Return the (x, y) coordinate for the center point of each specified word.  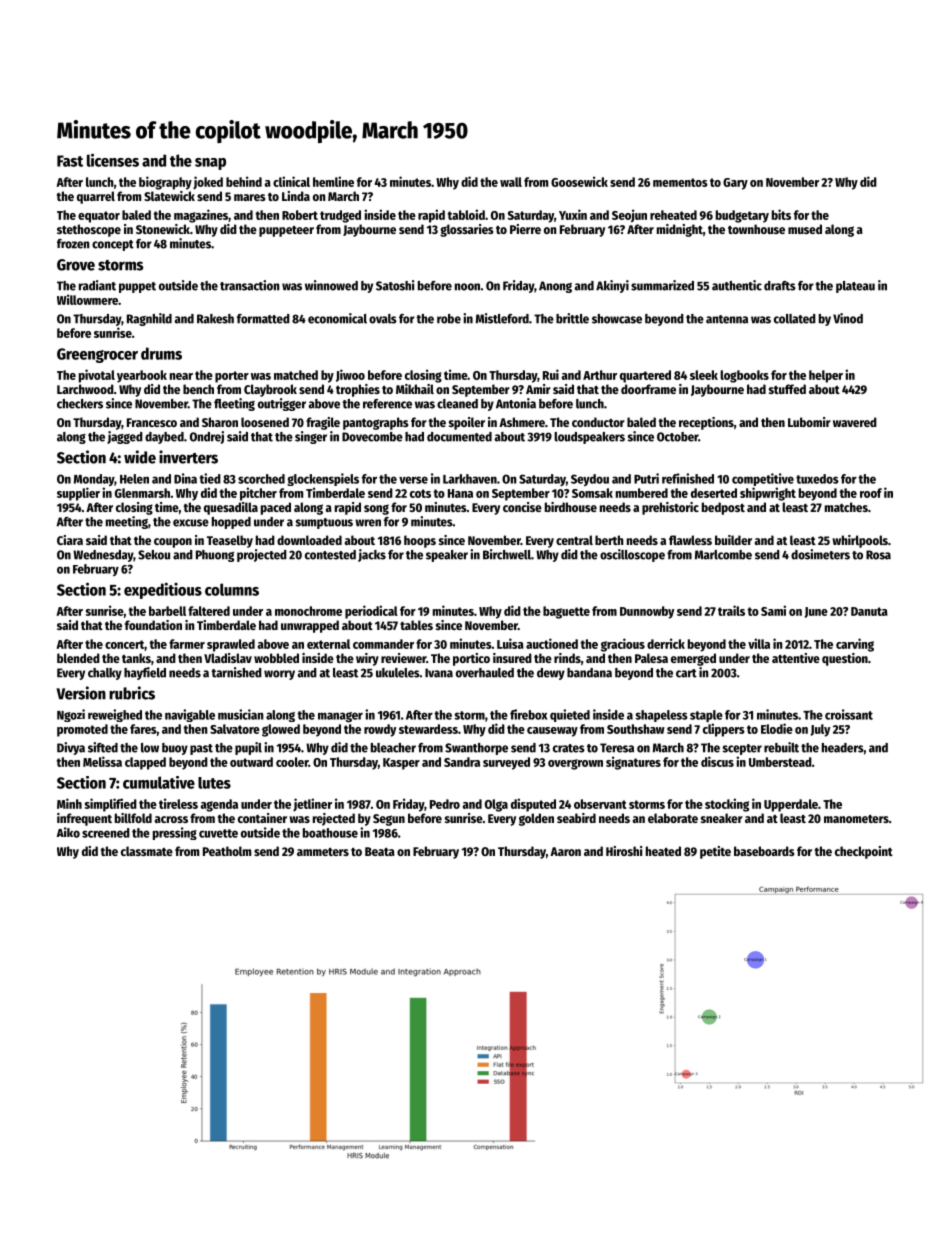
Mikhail (415, 389)
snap (210, 164)
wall (511, 182)
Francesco (152, 422)
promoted (82, 730)
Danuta (869, 611)
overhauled (485, 673)
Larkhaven (470, 479)
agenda (219, 805)
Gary (735, 184)
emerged (693, 659)
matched (296, 375)
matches (846, 507)
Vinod (848, 318)
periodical (371, 612)
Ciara (70, 540)
